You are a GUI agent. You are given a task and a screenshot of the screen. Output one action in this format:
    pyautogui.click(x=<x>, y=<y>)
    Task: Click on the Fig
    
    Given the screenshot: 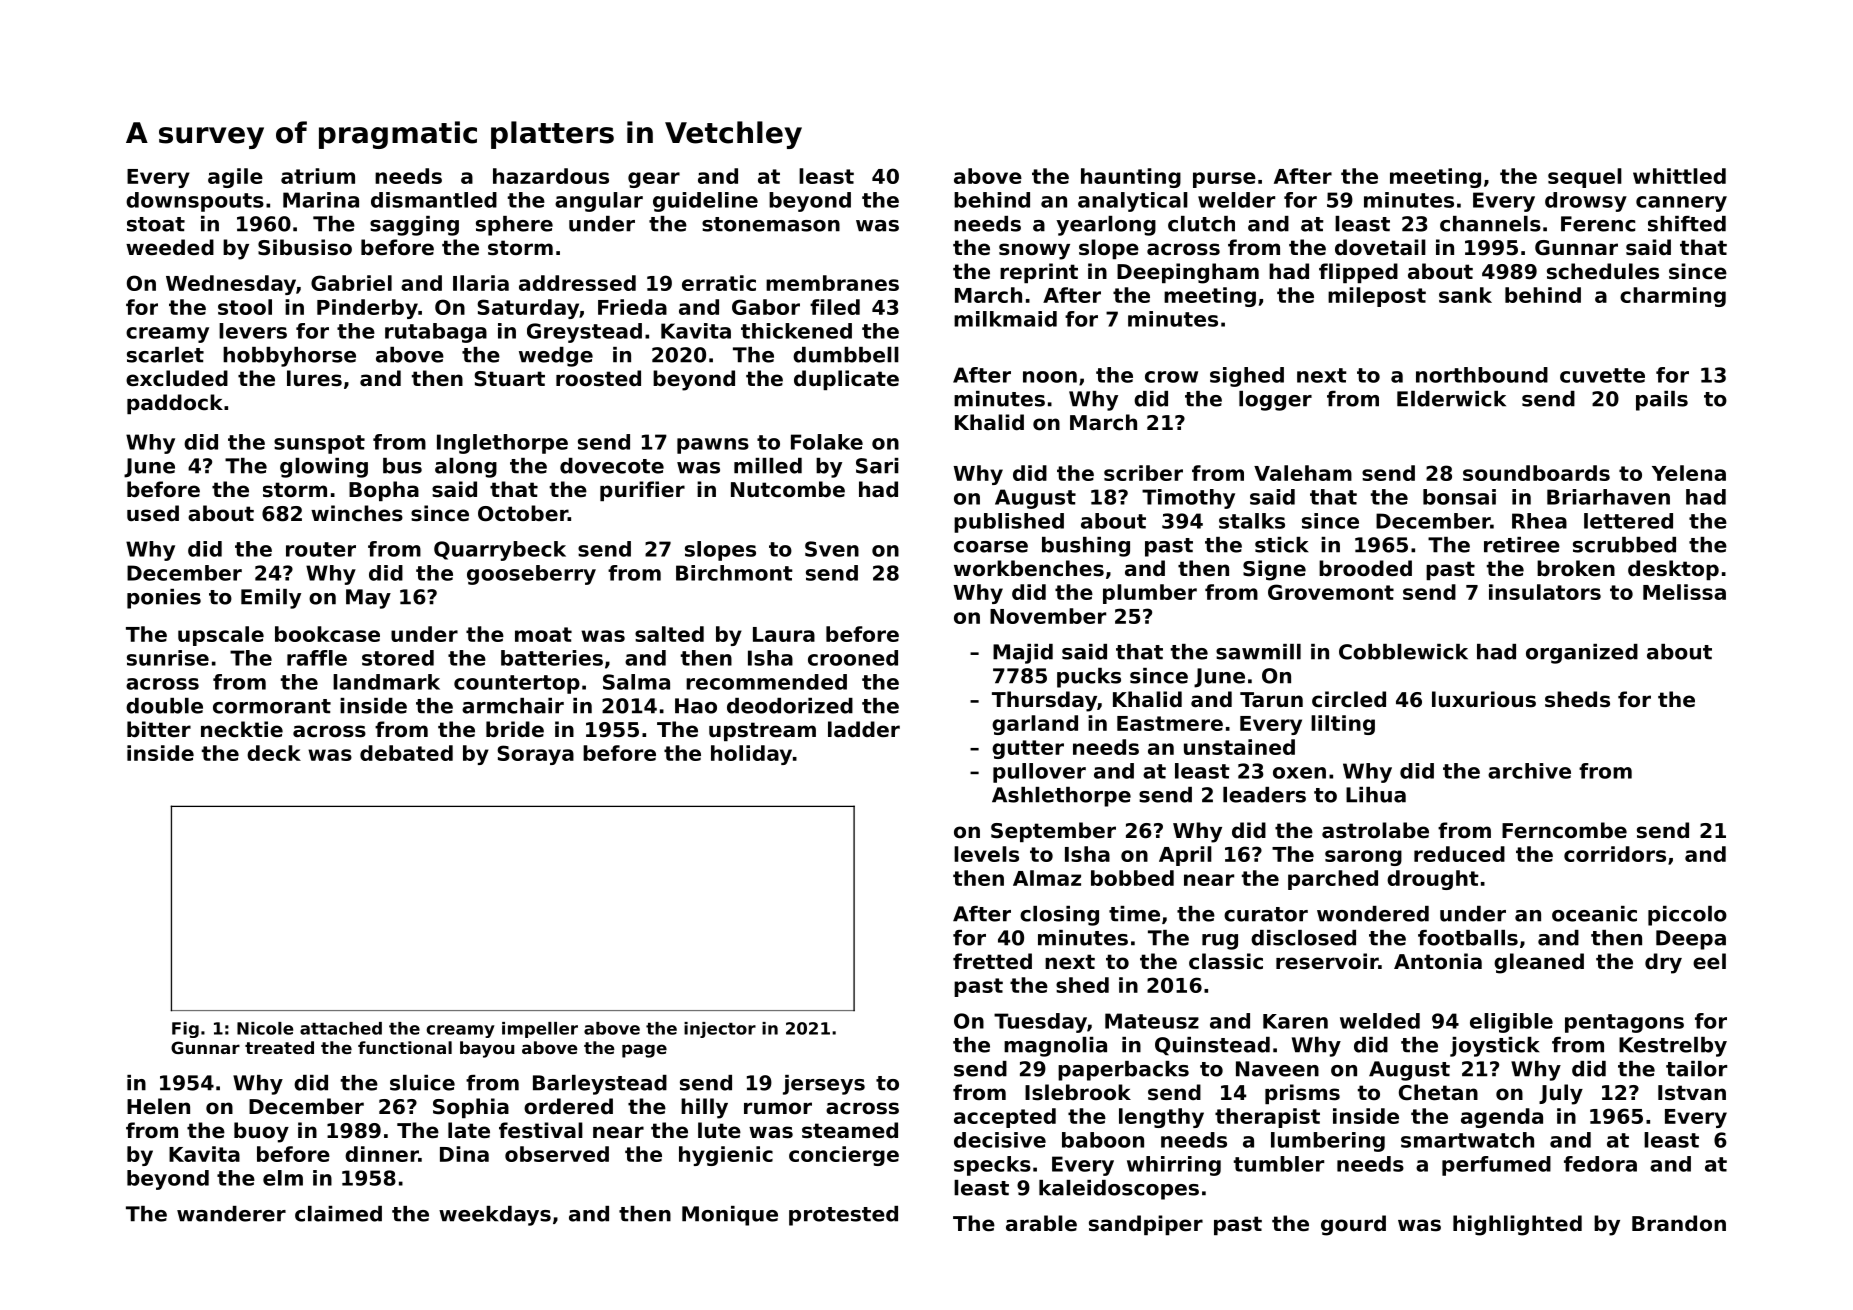 What is the action you would take?
    pyautogui.click(x=185, y=1030)
